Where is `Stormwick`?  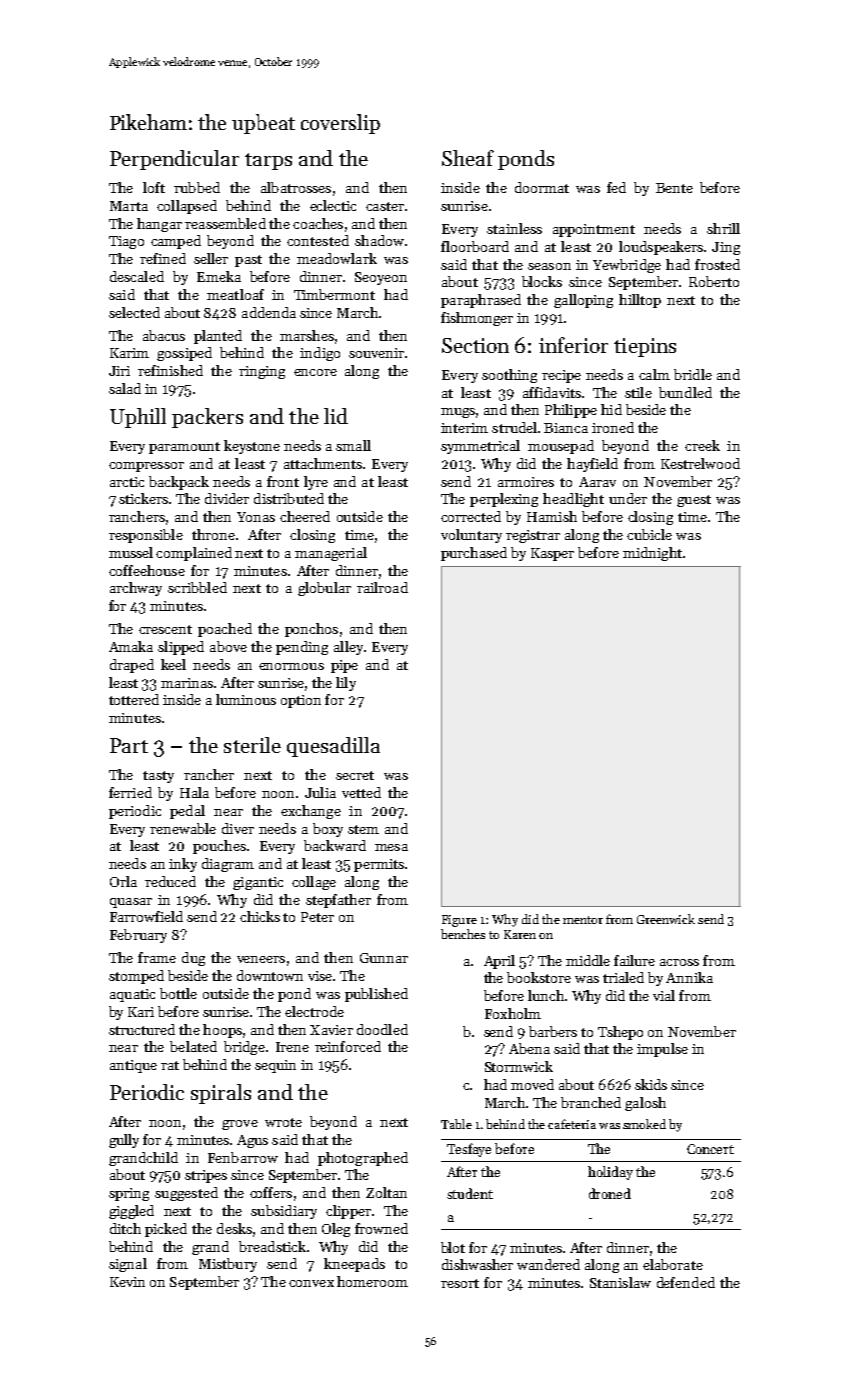 Stormwick is located at coordinates (519, 1066).
